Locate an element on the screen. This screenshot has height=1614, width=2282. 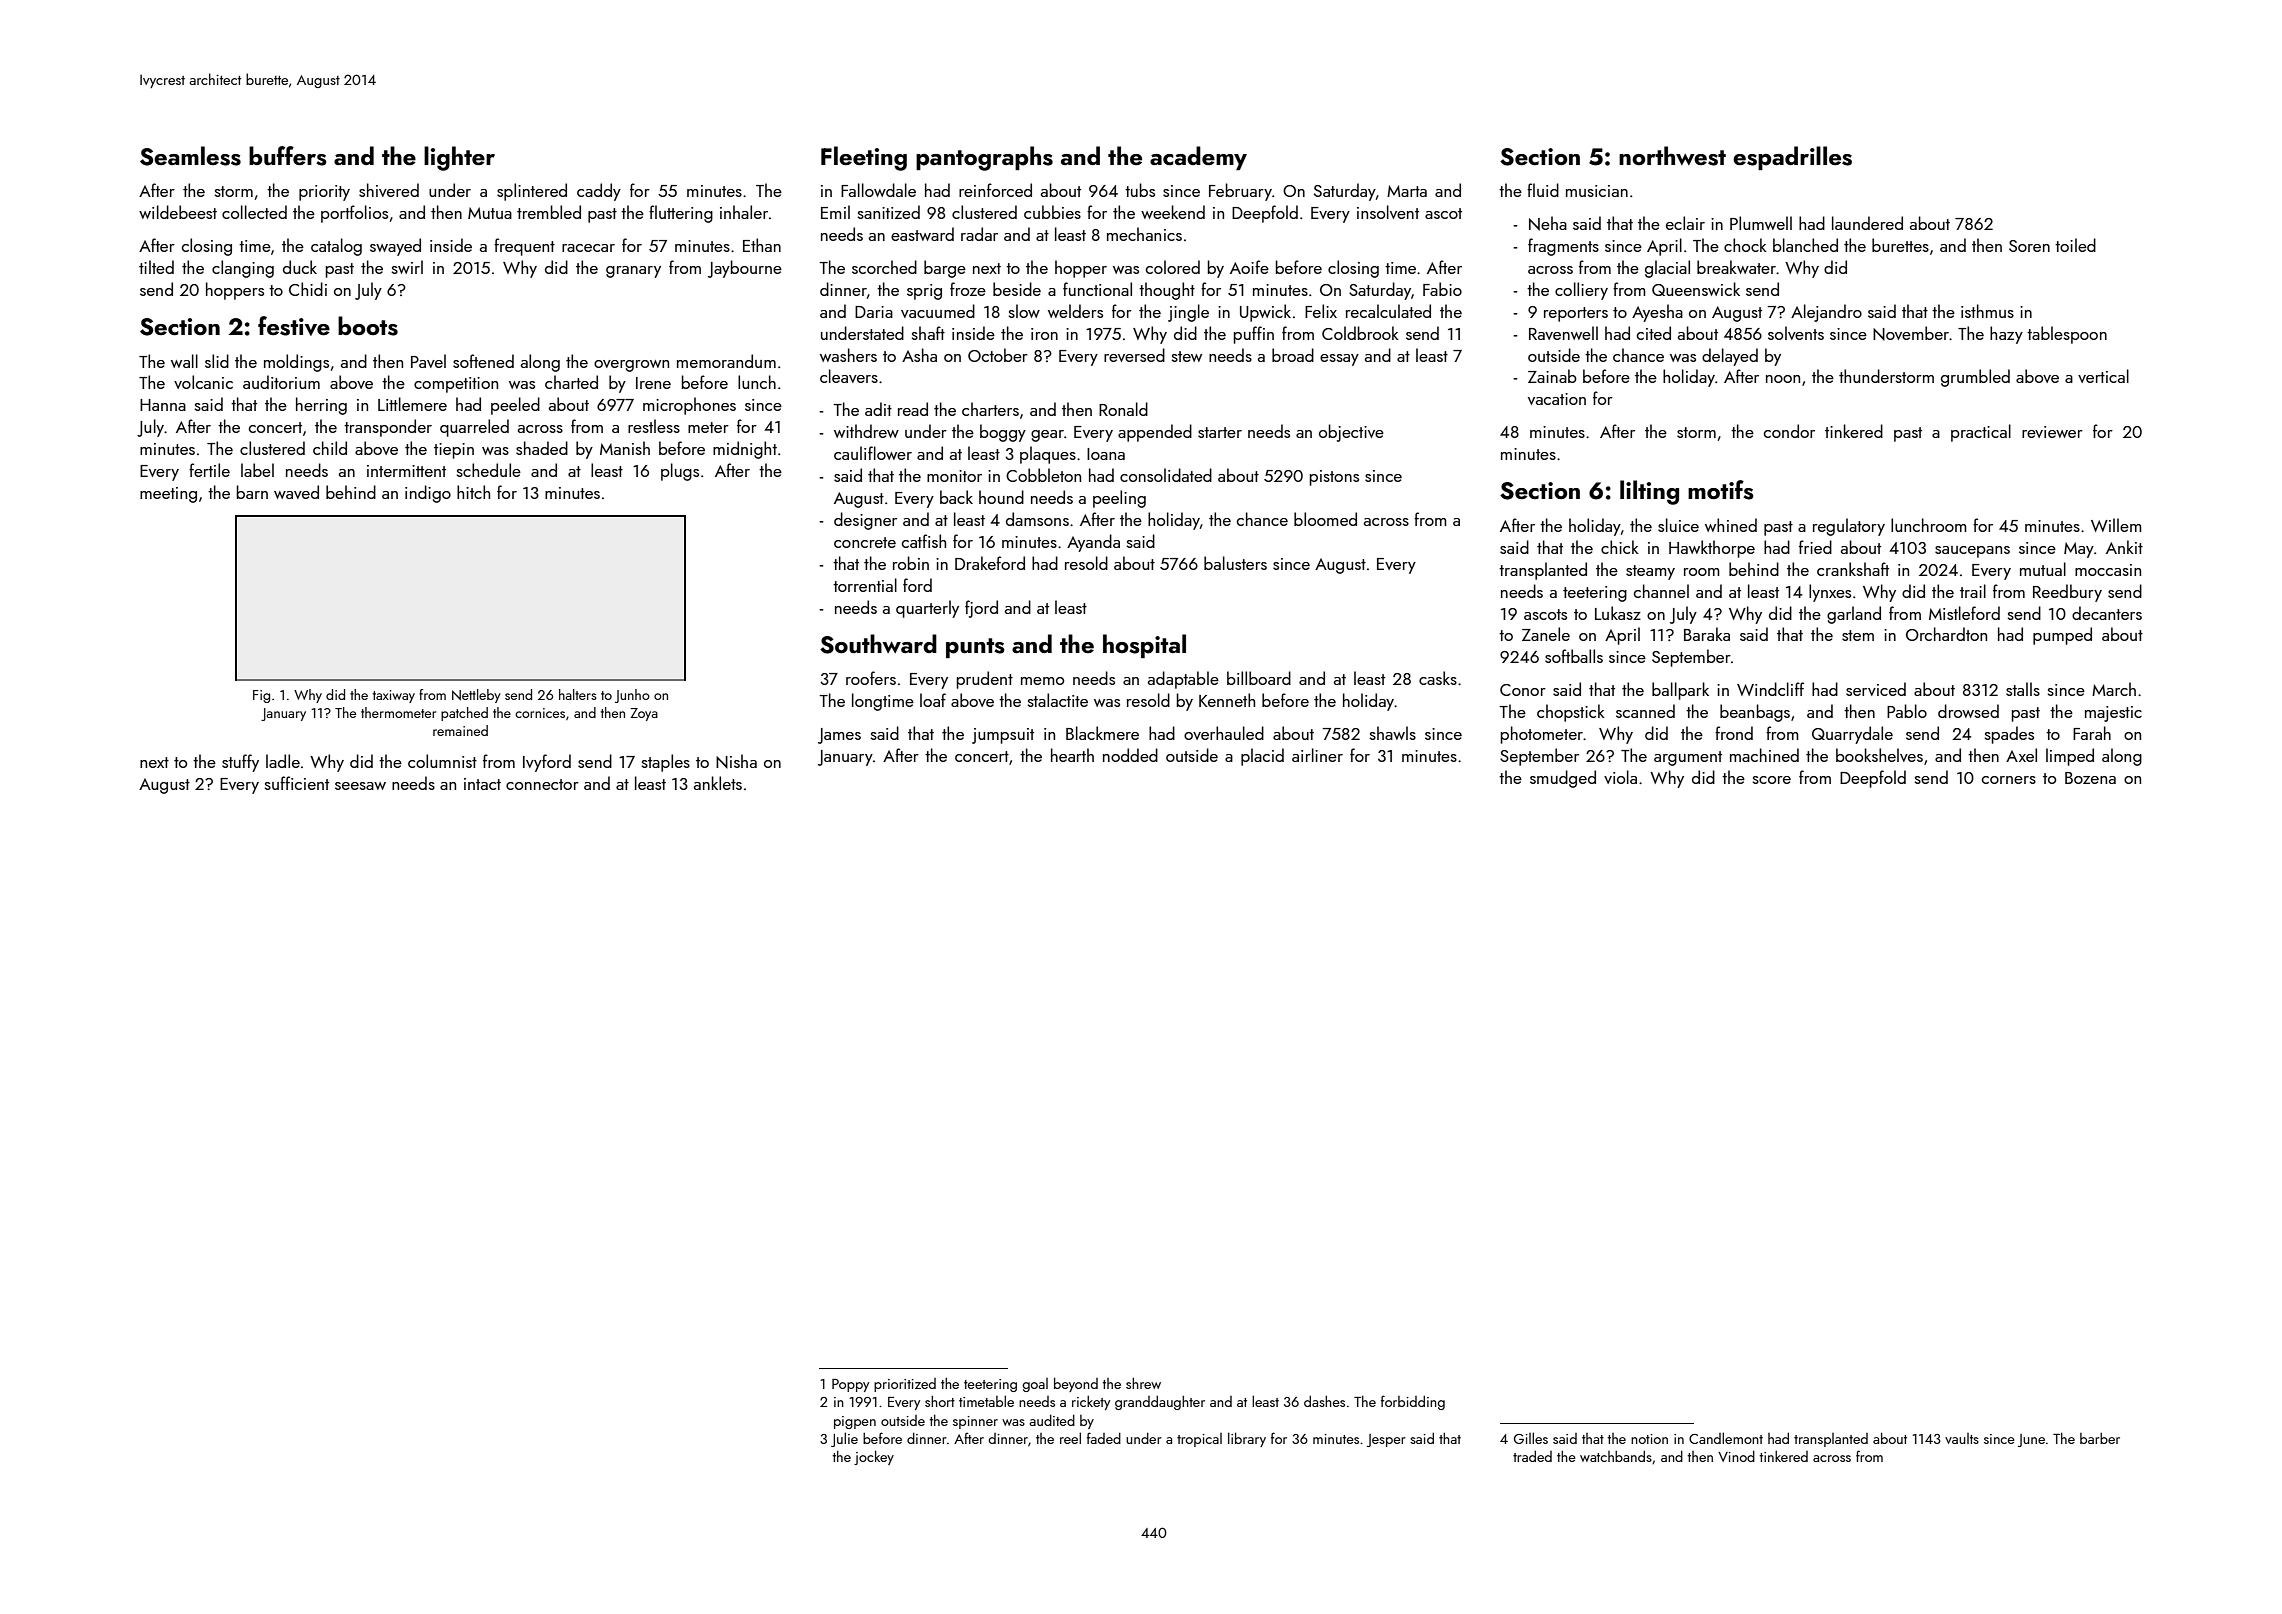
shrew is located at coordinates (1143, 1383).
